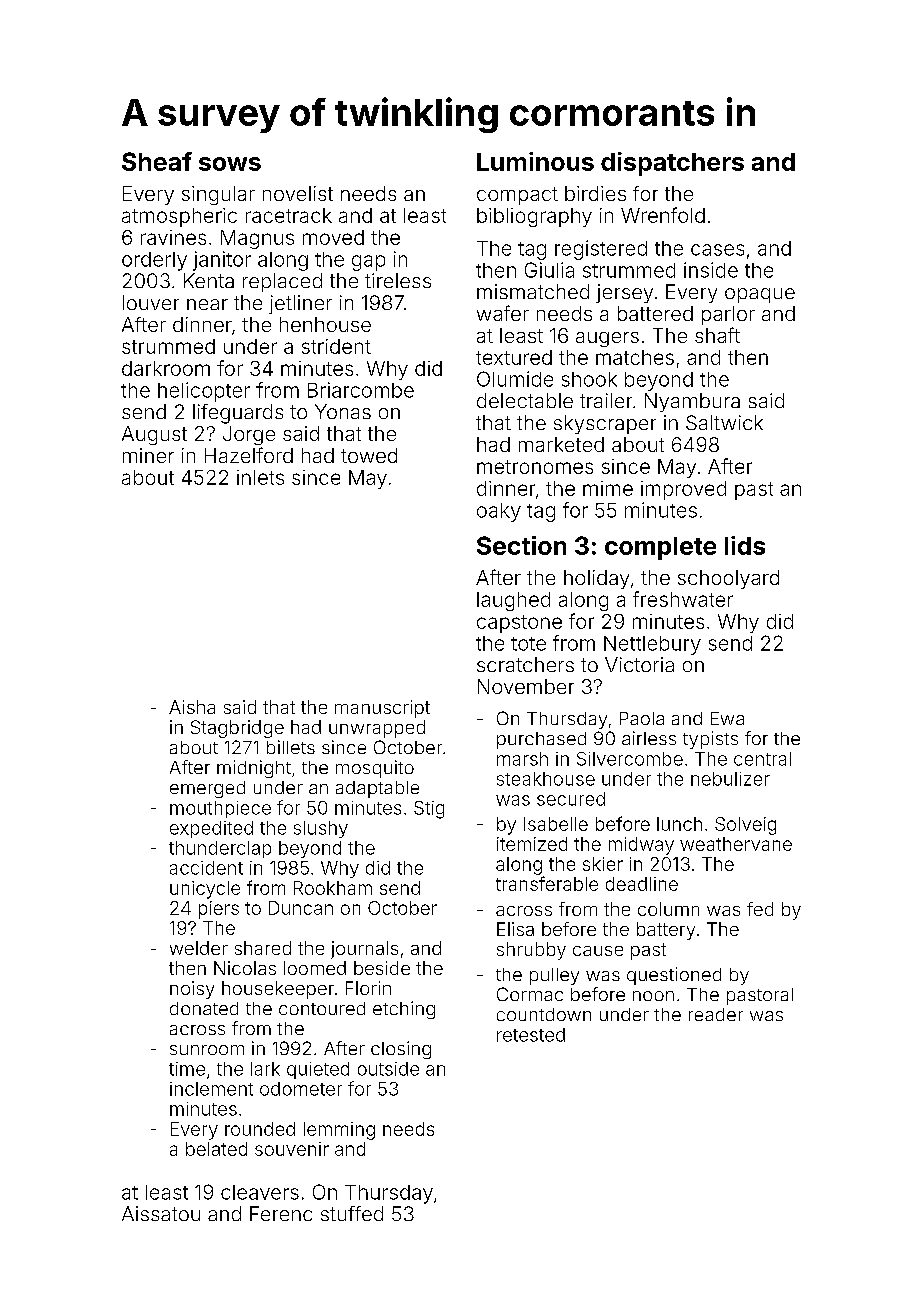 Image resolution: width=924 pixels, height=1314 pixels. Describe the element at coordinates (361, 390) in the screenshot. I see `Briarcombe` at that location.
